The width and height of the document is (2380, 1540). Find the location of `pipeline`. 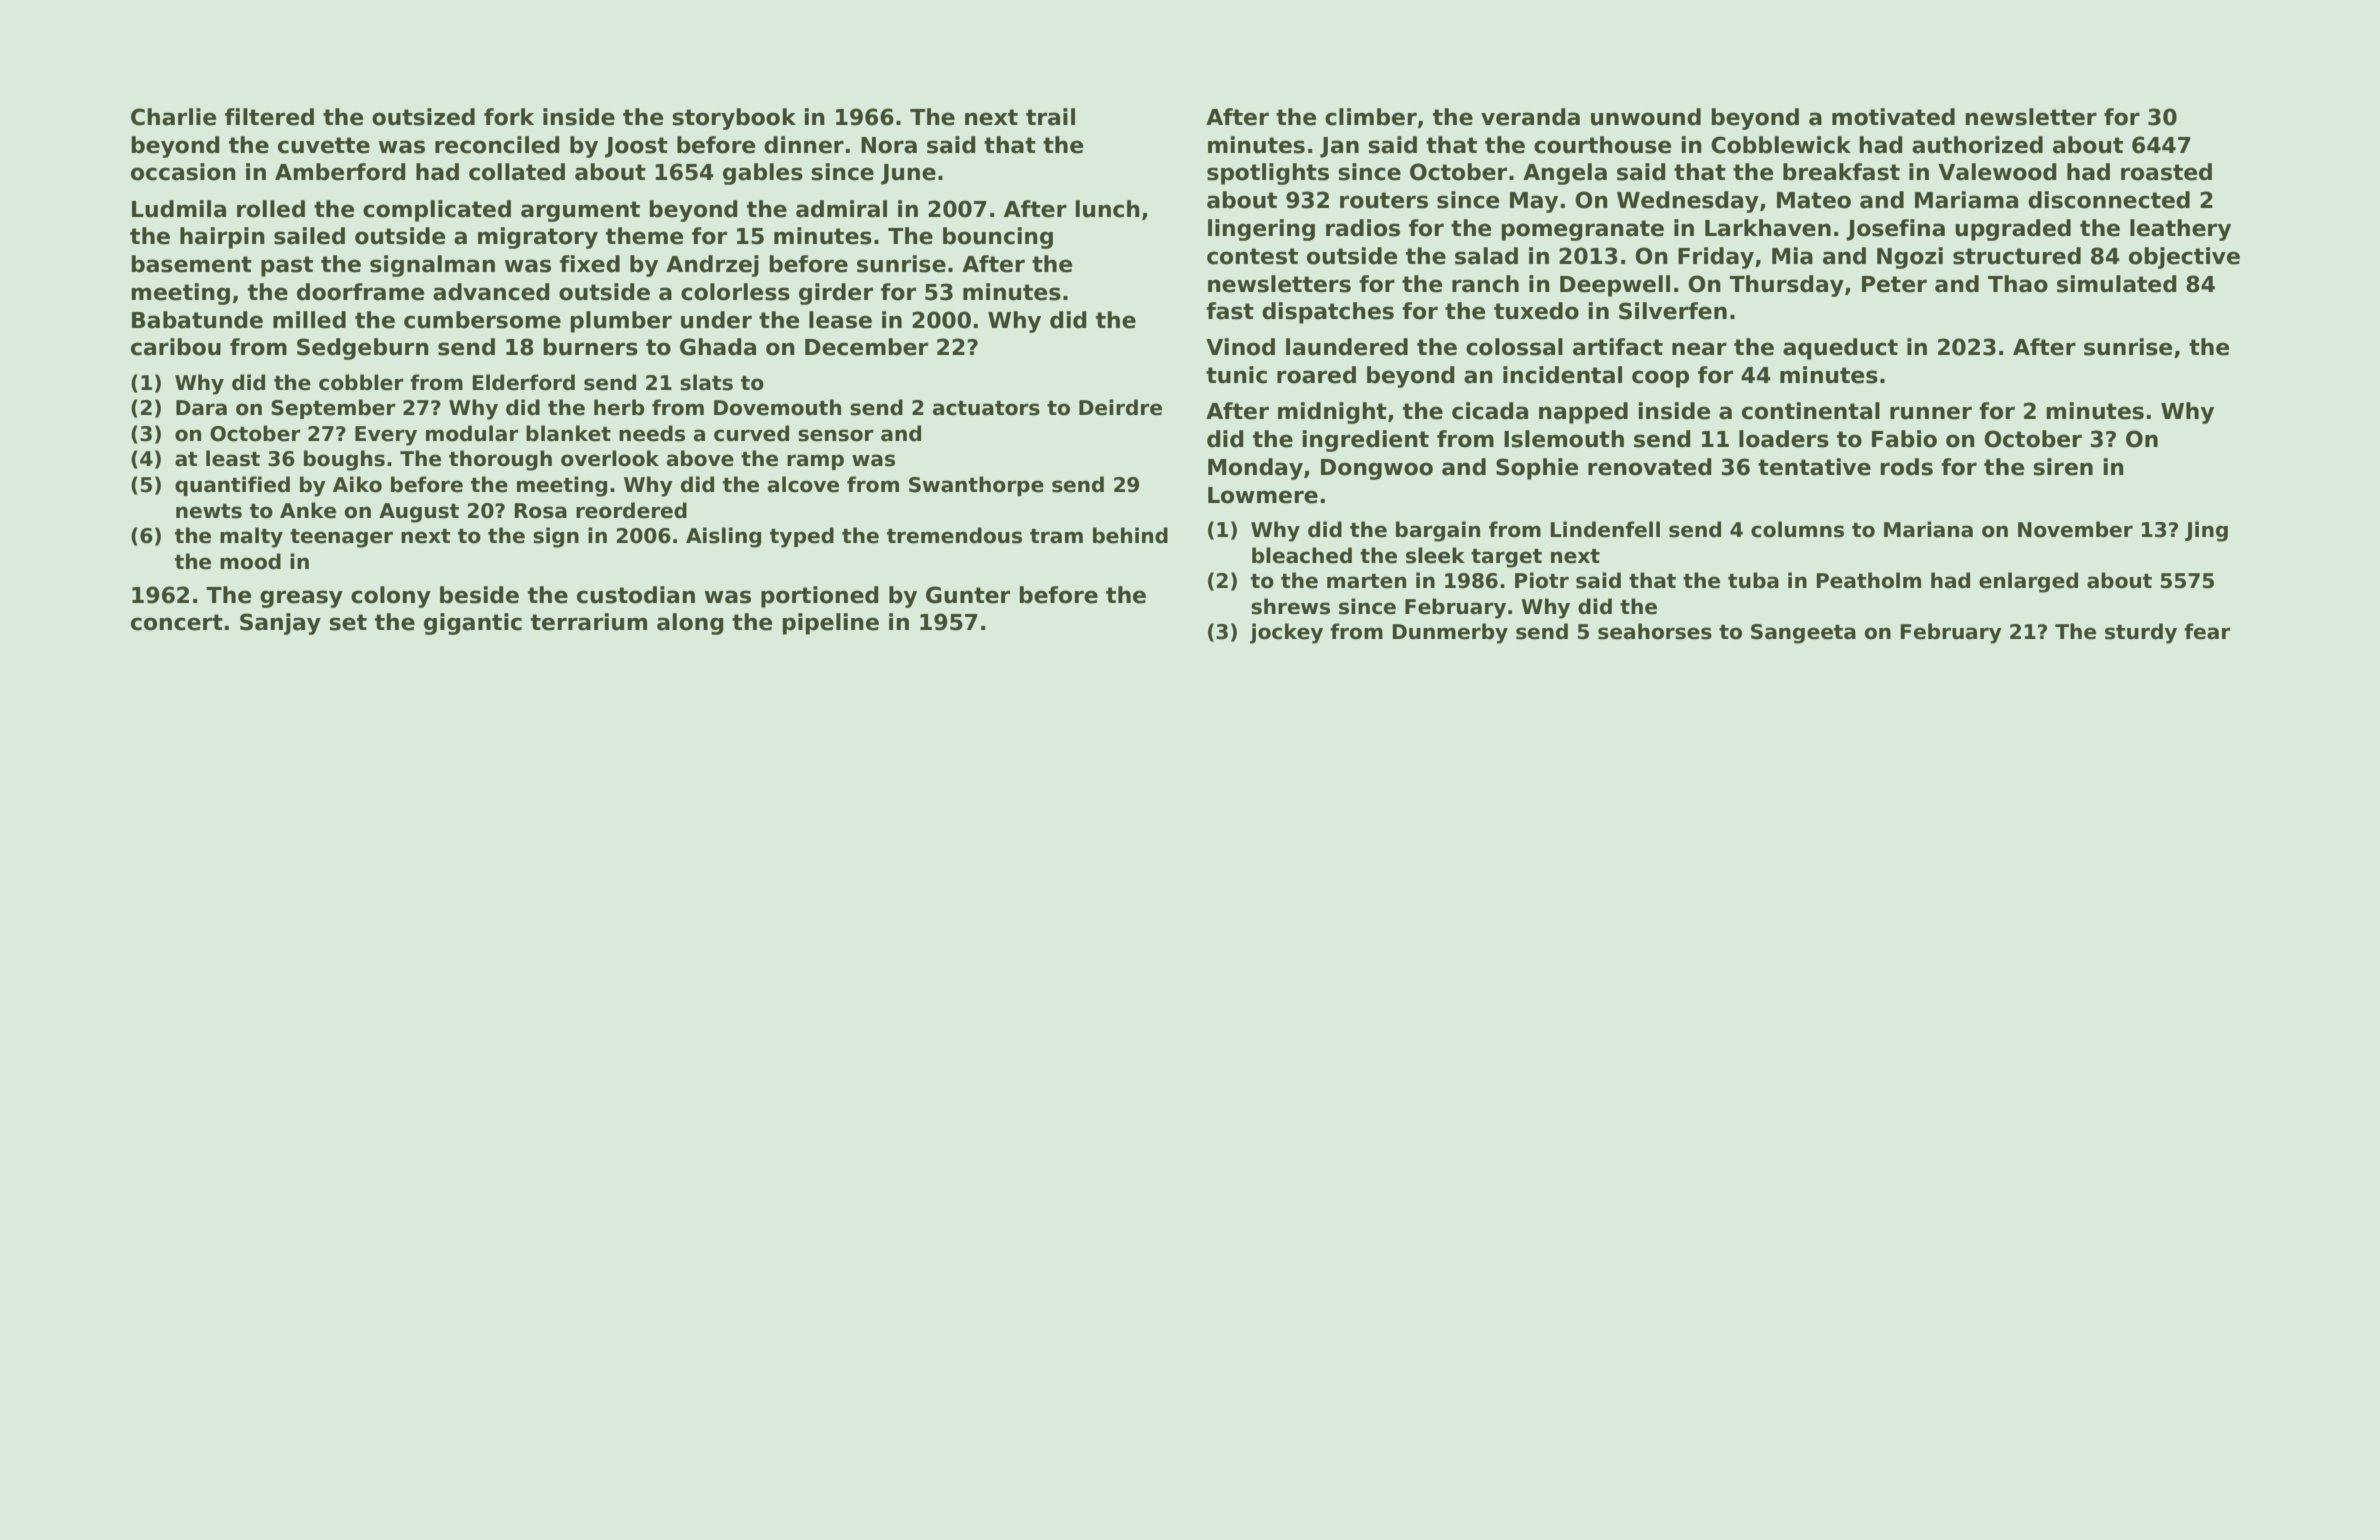

pipeline is located at coordinates (830, 624).
